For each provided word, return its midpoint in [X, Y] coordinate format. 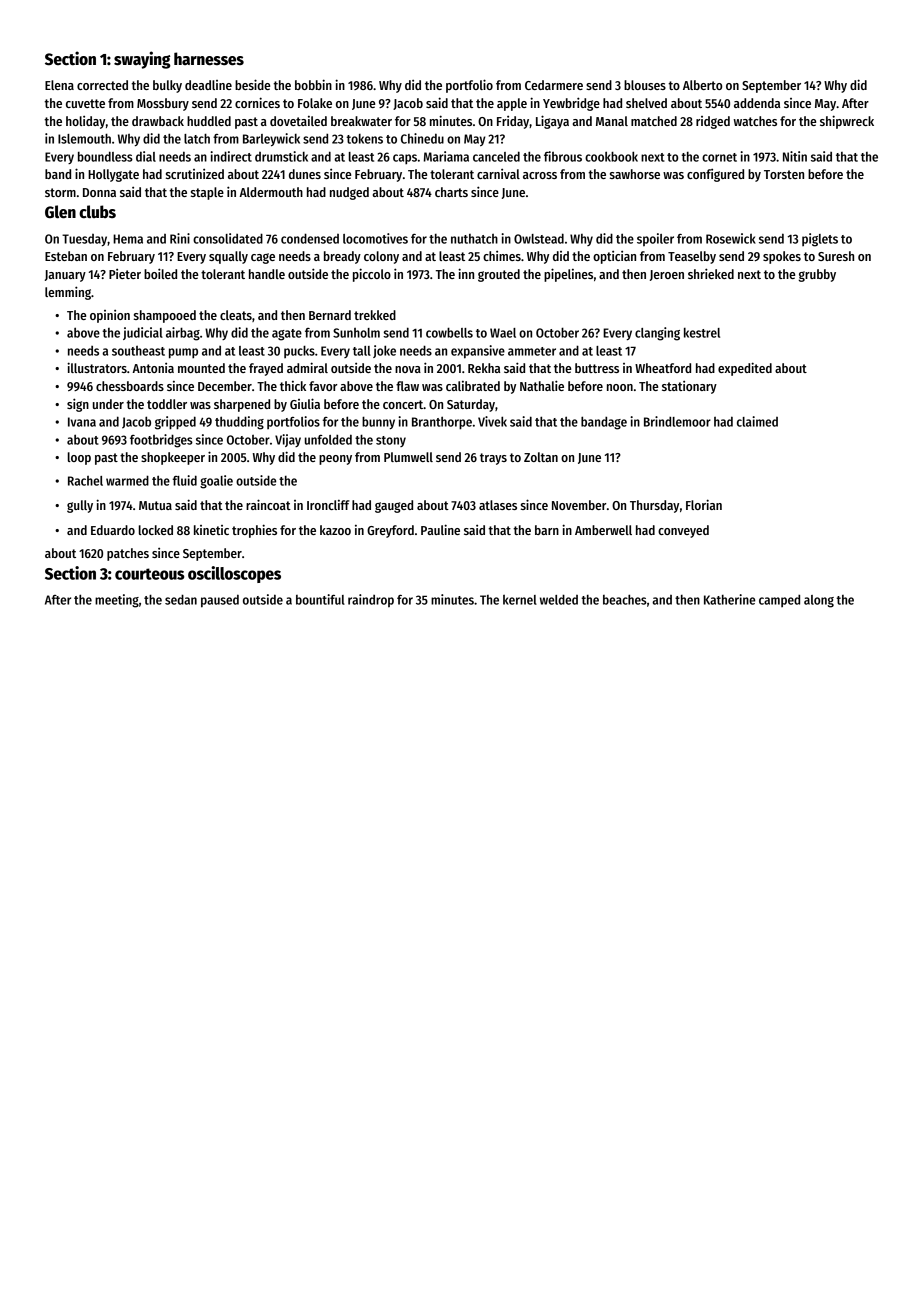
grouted [499, 275]
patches [128, 554]
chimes [502, 255]
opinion [110, 316]
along [819, 601]
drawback [158, 121]
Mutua [155, 505]
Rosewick [731, 238]
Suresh [836, 256]
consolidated [228, 238]
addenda [757, 103]
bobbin [313, 84]
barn [547, 530]
